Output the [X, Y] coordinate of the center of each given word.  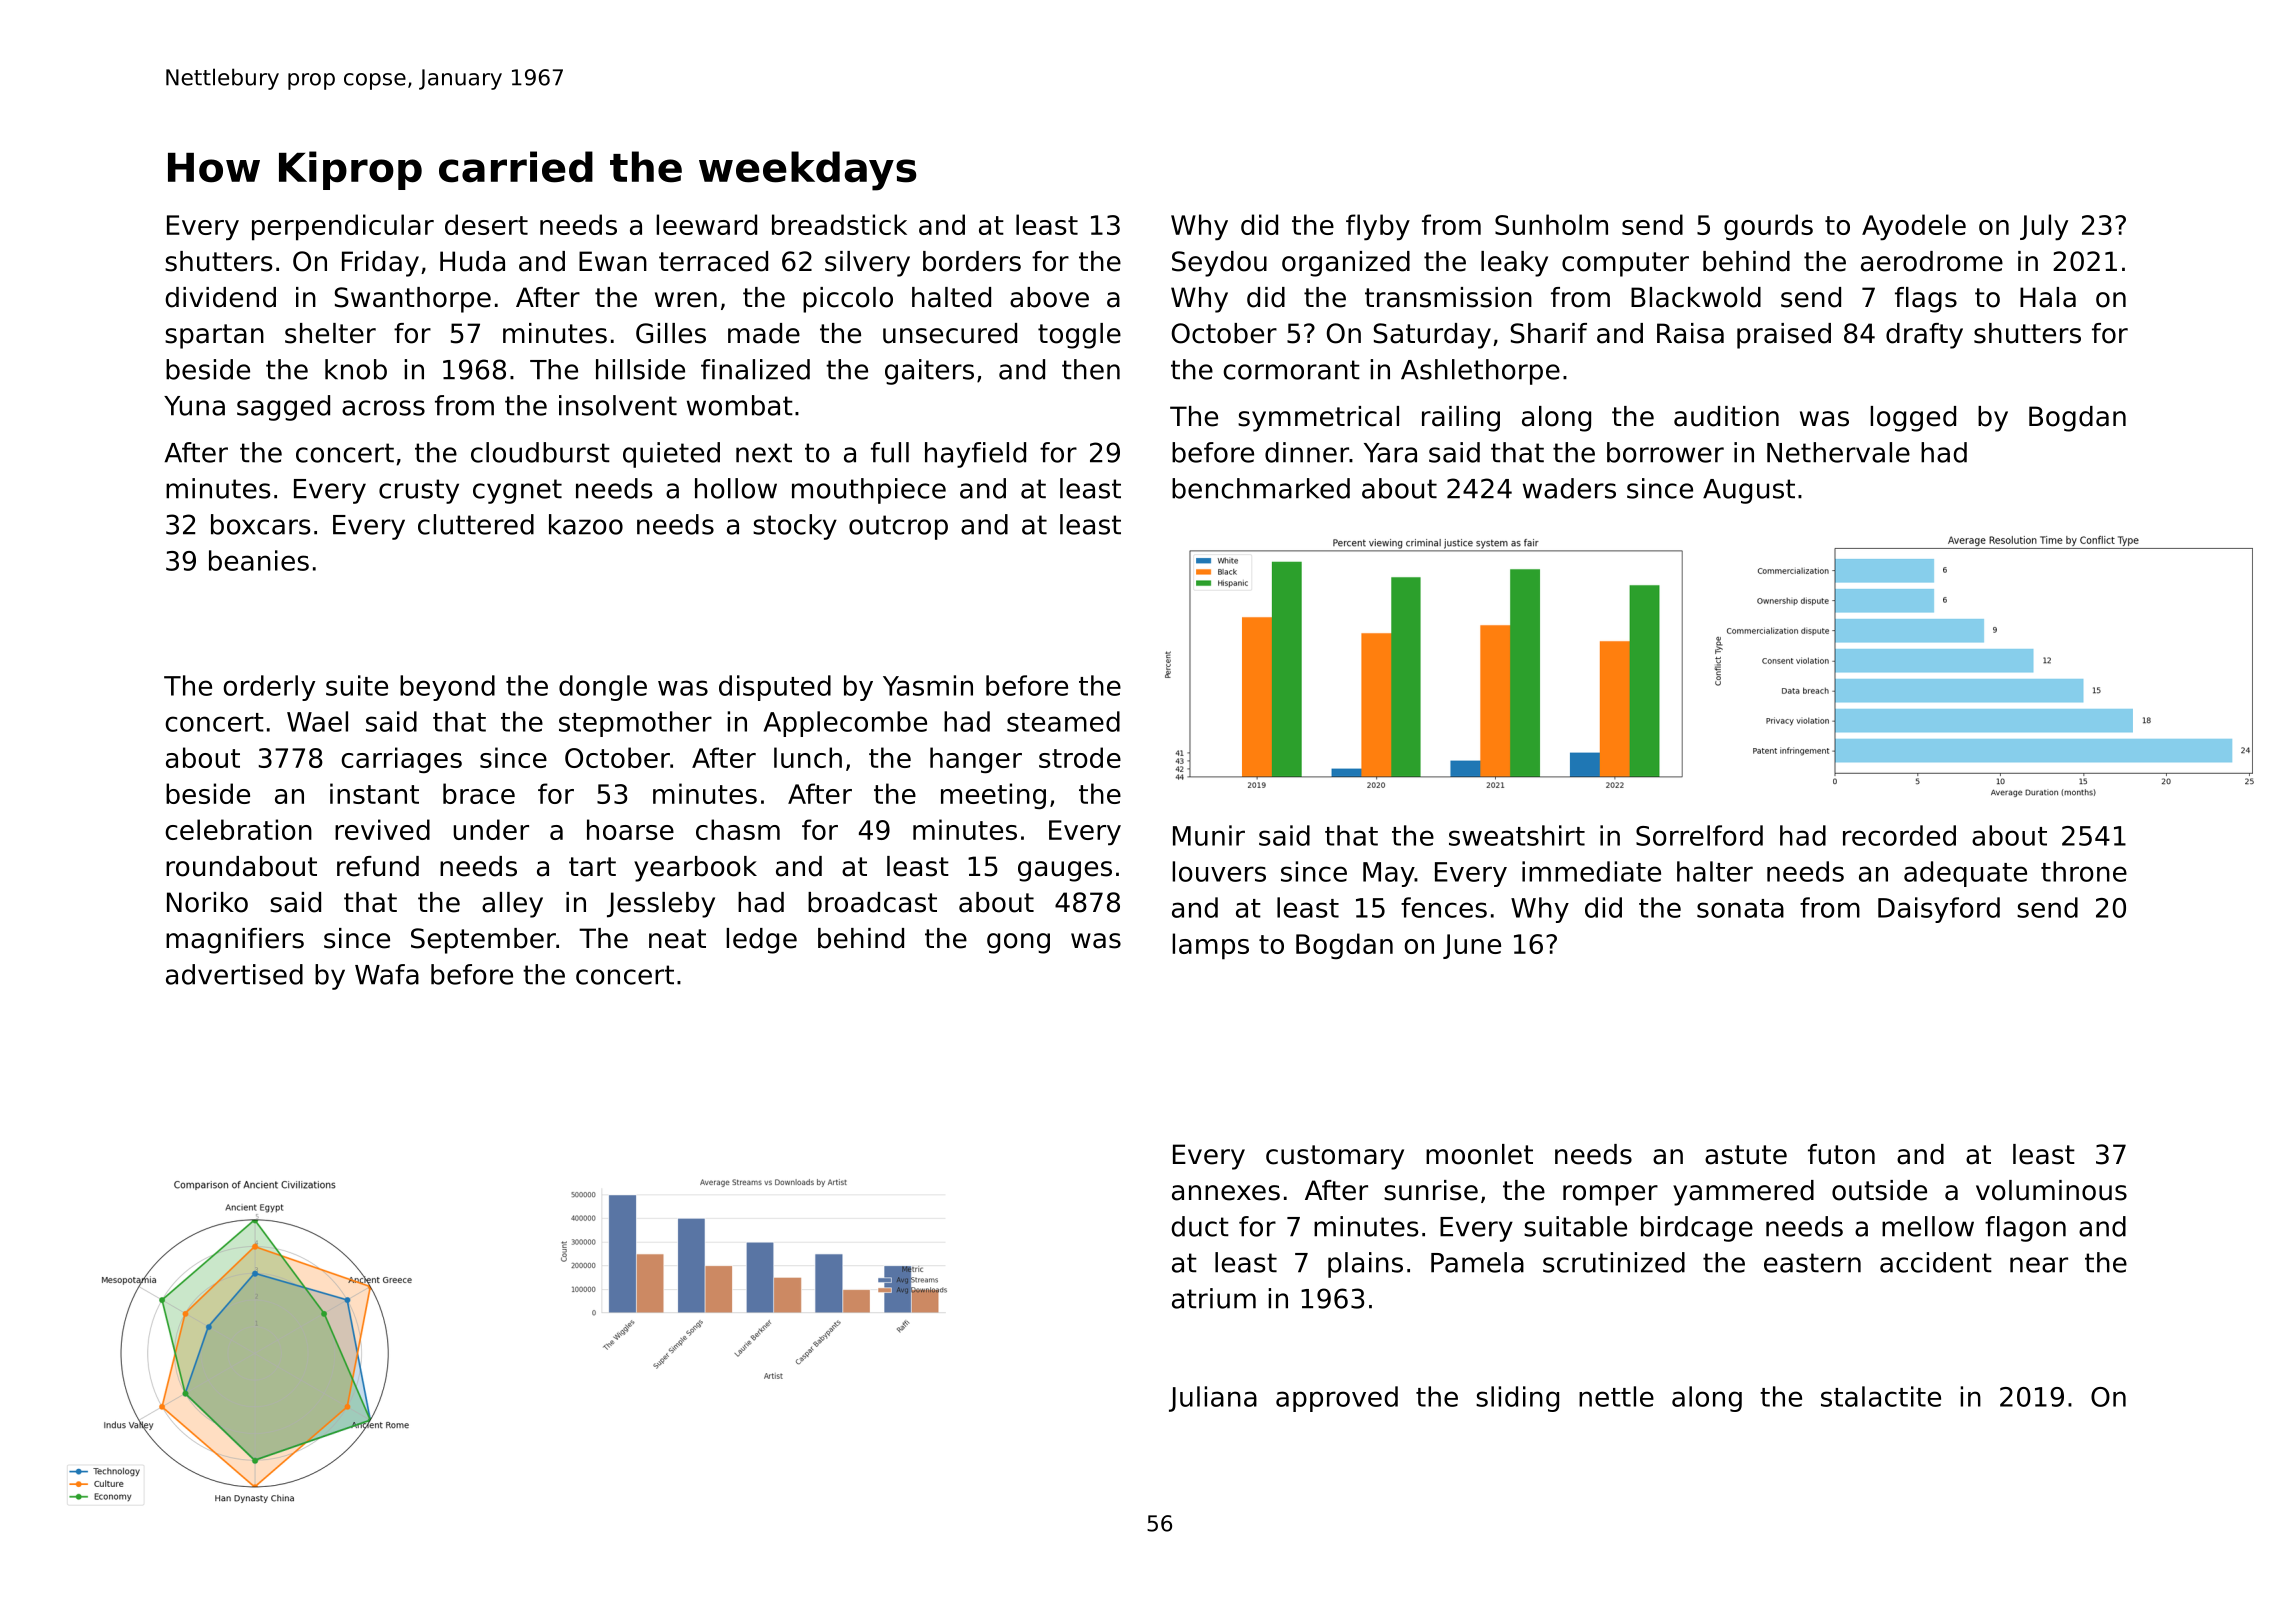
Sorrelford [1699, 835]
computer [1625, 264]
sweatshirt [1517, 835]
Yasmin [928, 685]
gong [1018, 943]
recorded [1899, 835]
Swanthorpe [413, 300]
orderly [269, 688]
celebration [238, 829]
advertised [234, 974]
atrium [1214, 1298]
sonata [1740, 908]
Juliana [1213, 1399]
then [1091, 369]
